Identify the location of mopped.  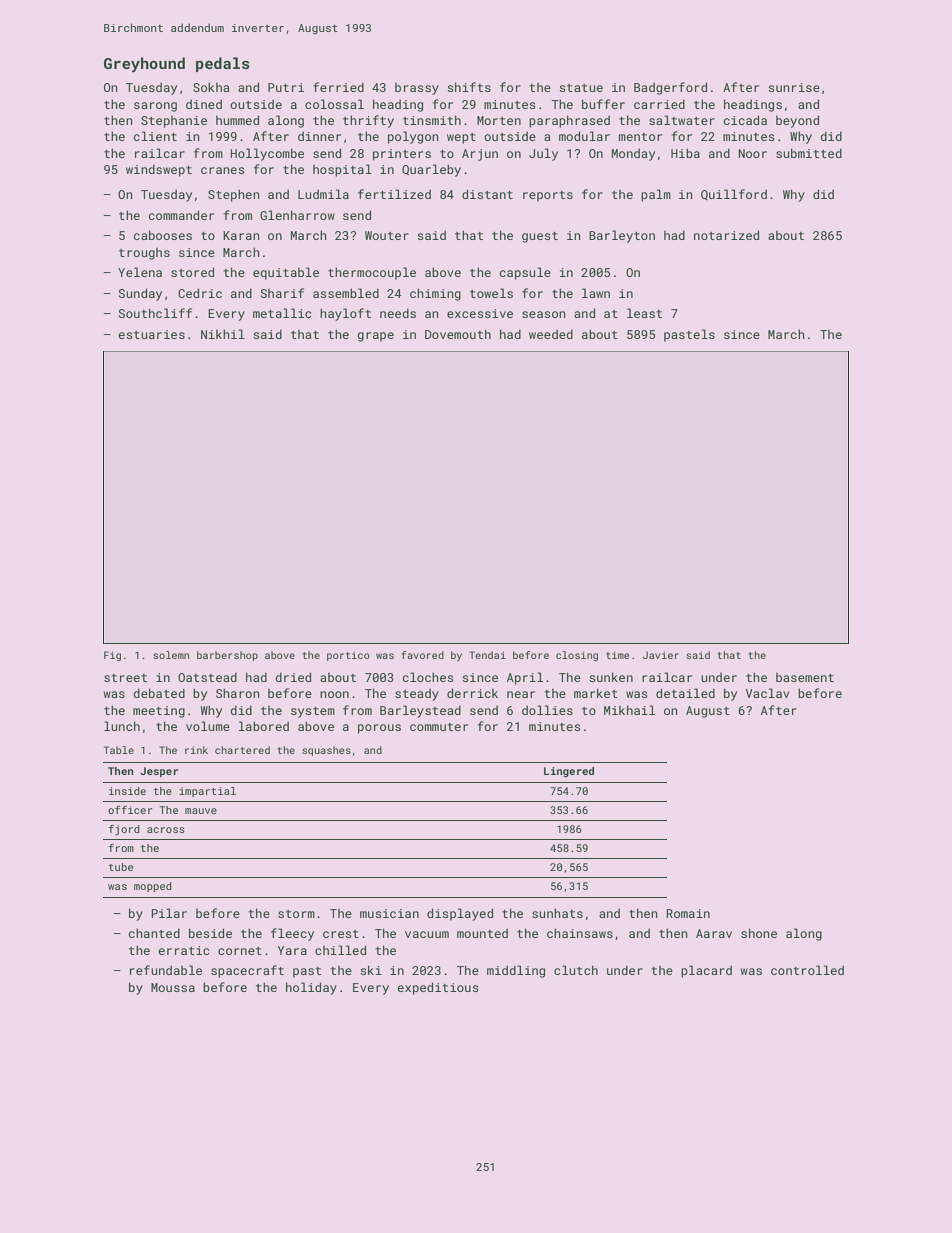
(153, 887).
